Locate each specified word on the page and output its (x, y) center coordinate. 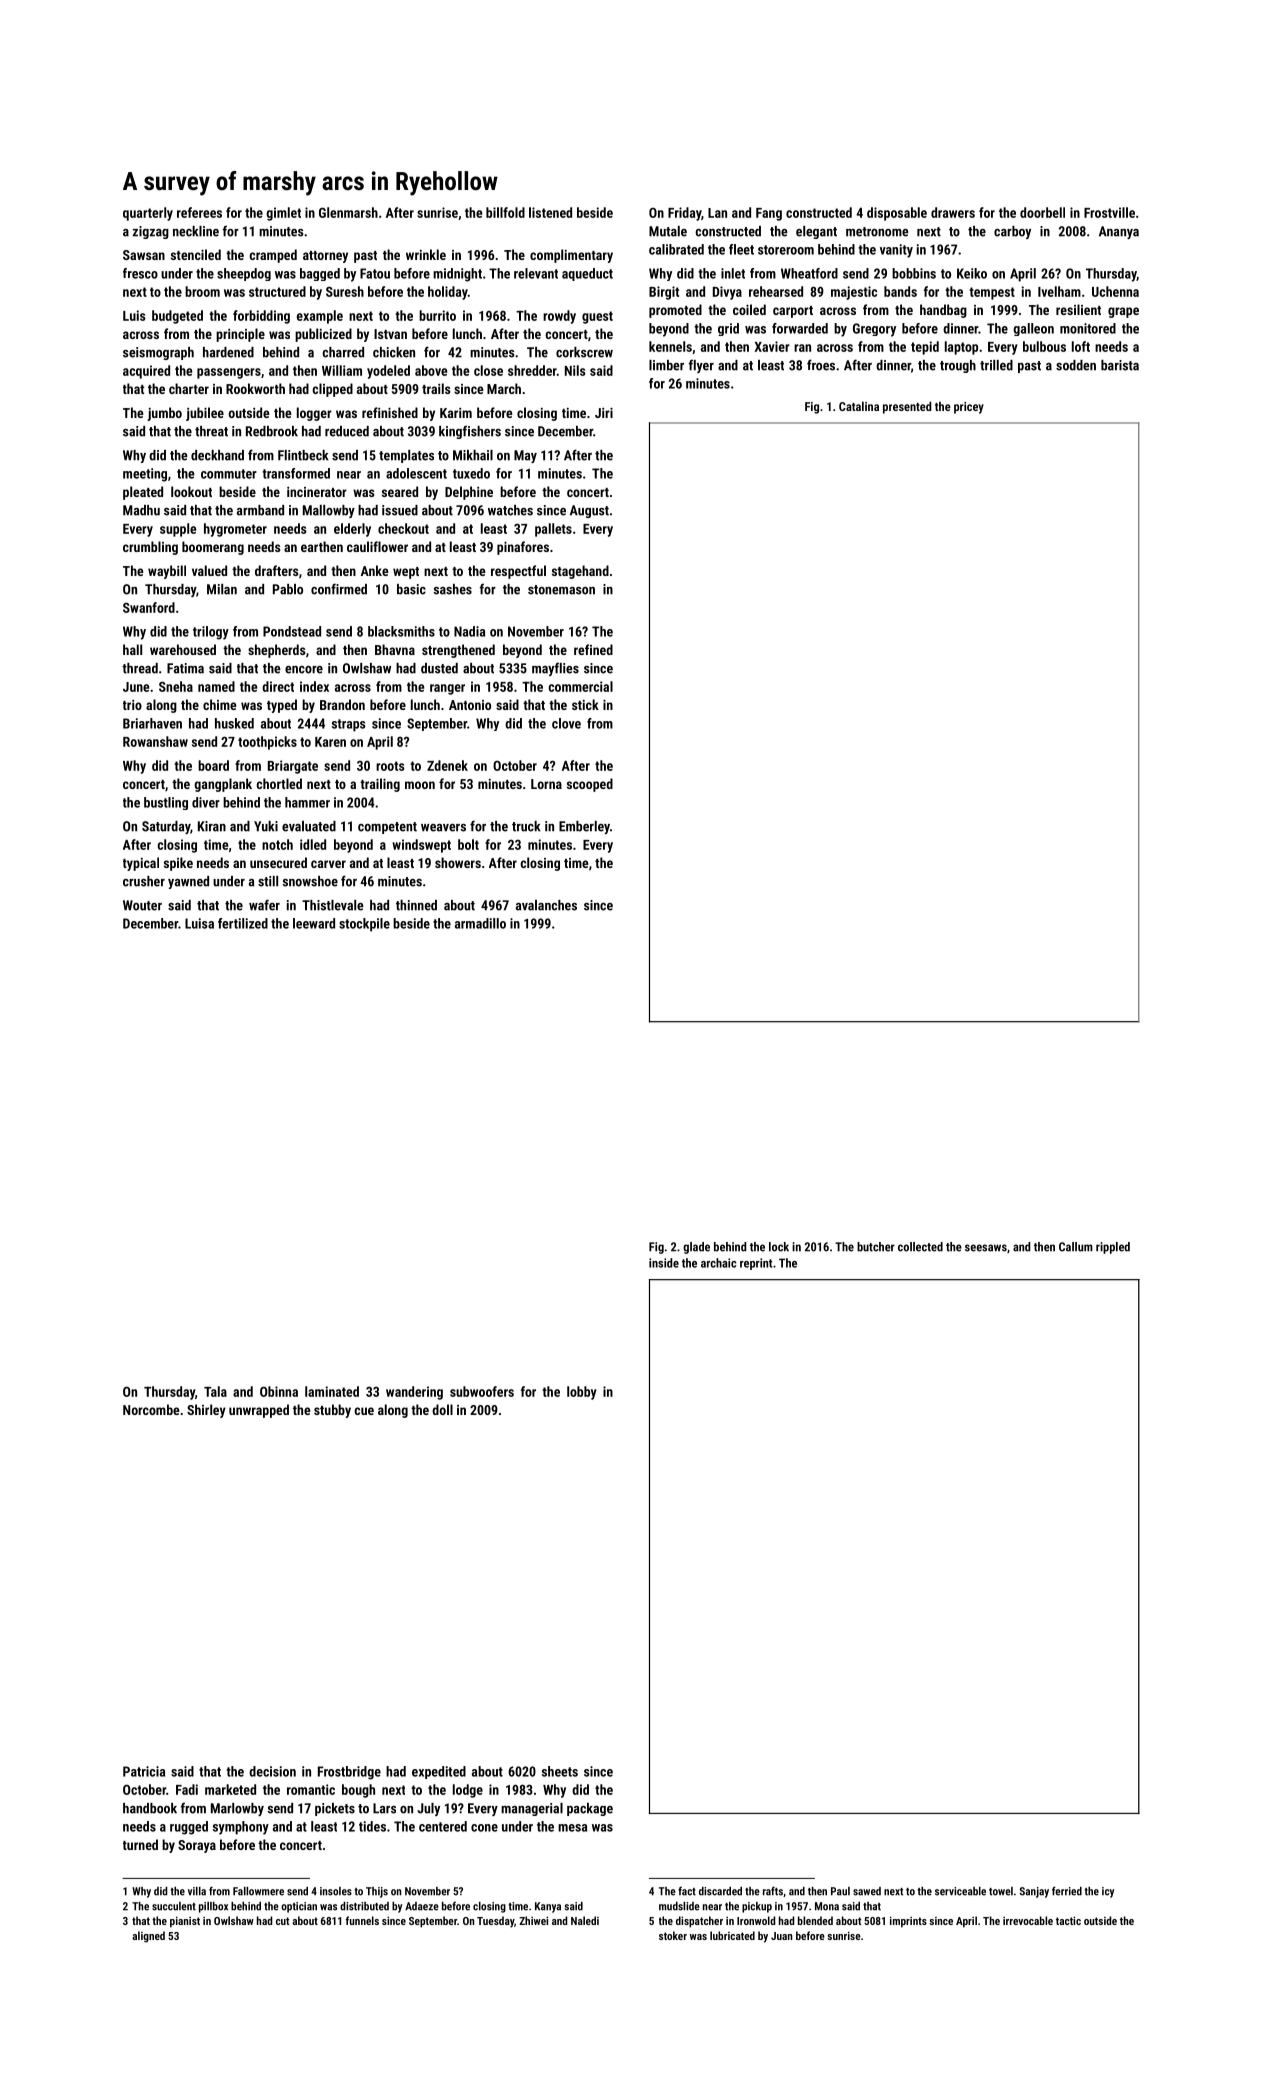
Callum (1076, 1247)
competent (387, 828)
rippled (1113, 1248)
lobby (582, 1393)
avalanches (546, 905)
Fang (769, 214)
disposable (897, 214)
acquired (146, 372)
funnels (362, 1920)
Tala (215, 1391)
